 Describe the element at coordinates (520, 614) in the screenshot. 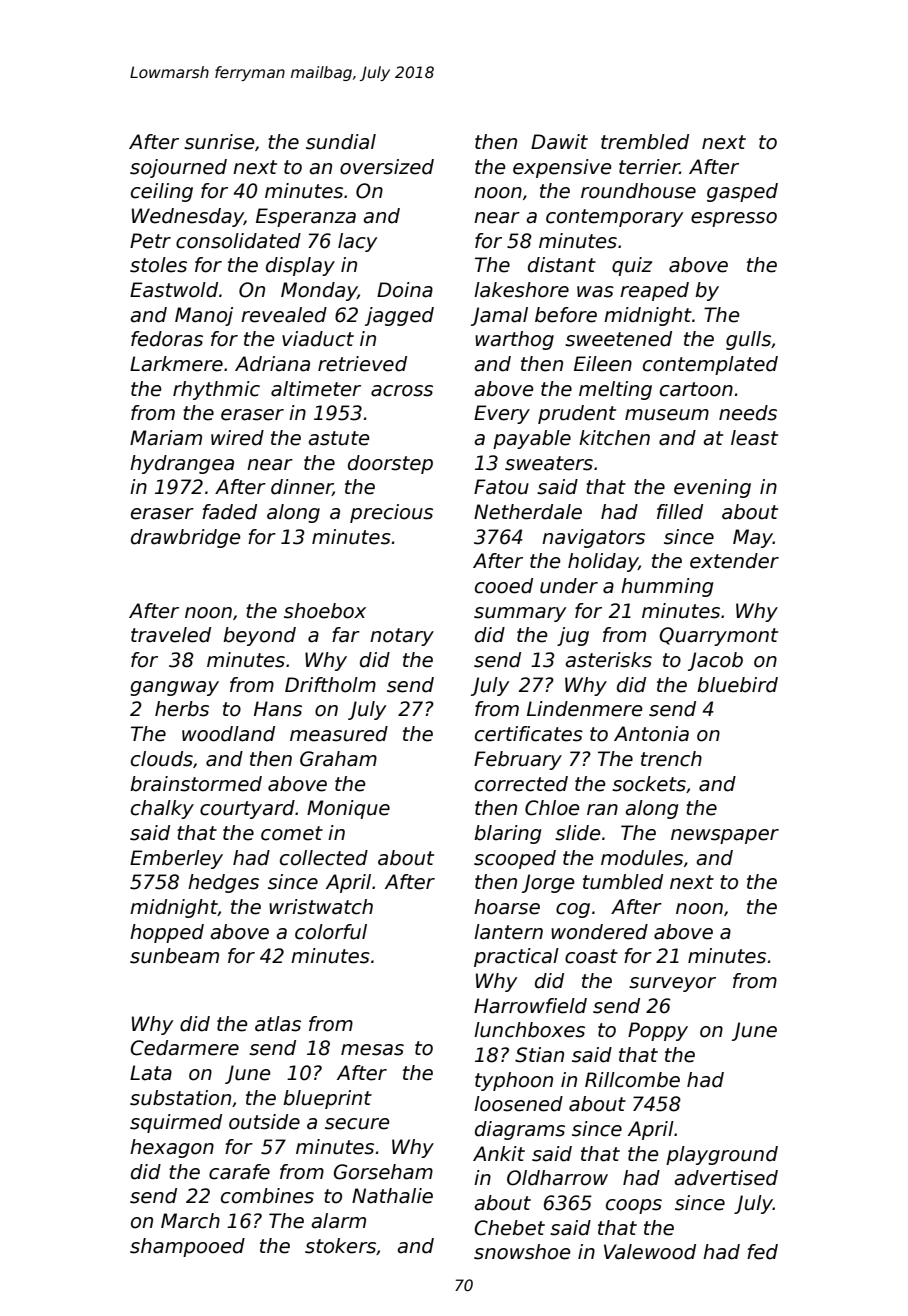

I see `summary` at that location.
